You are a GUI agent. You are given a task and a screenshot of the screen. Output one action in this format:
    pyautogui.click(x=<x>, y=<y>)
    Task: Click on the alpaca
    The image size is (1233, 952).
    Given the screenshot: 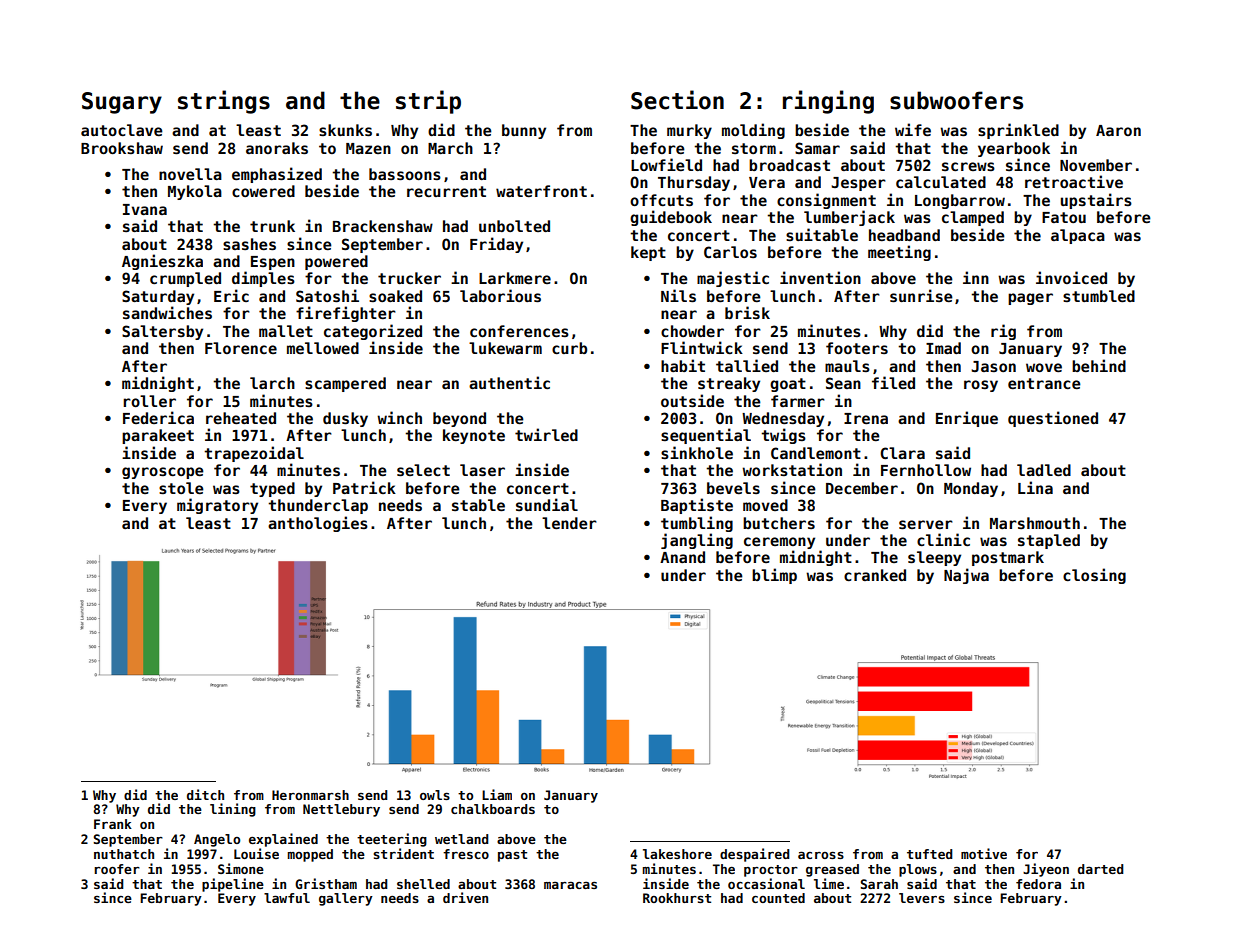 What is the action you would take?
    pyautogui.click(x=1078, y=236)
